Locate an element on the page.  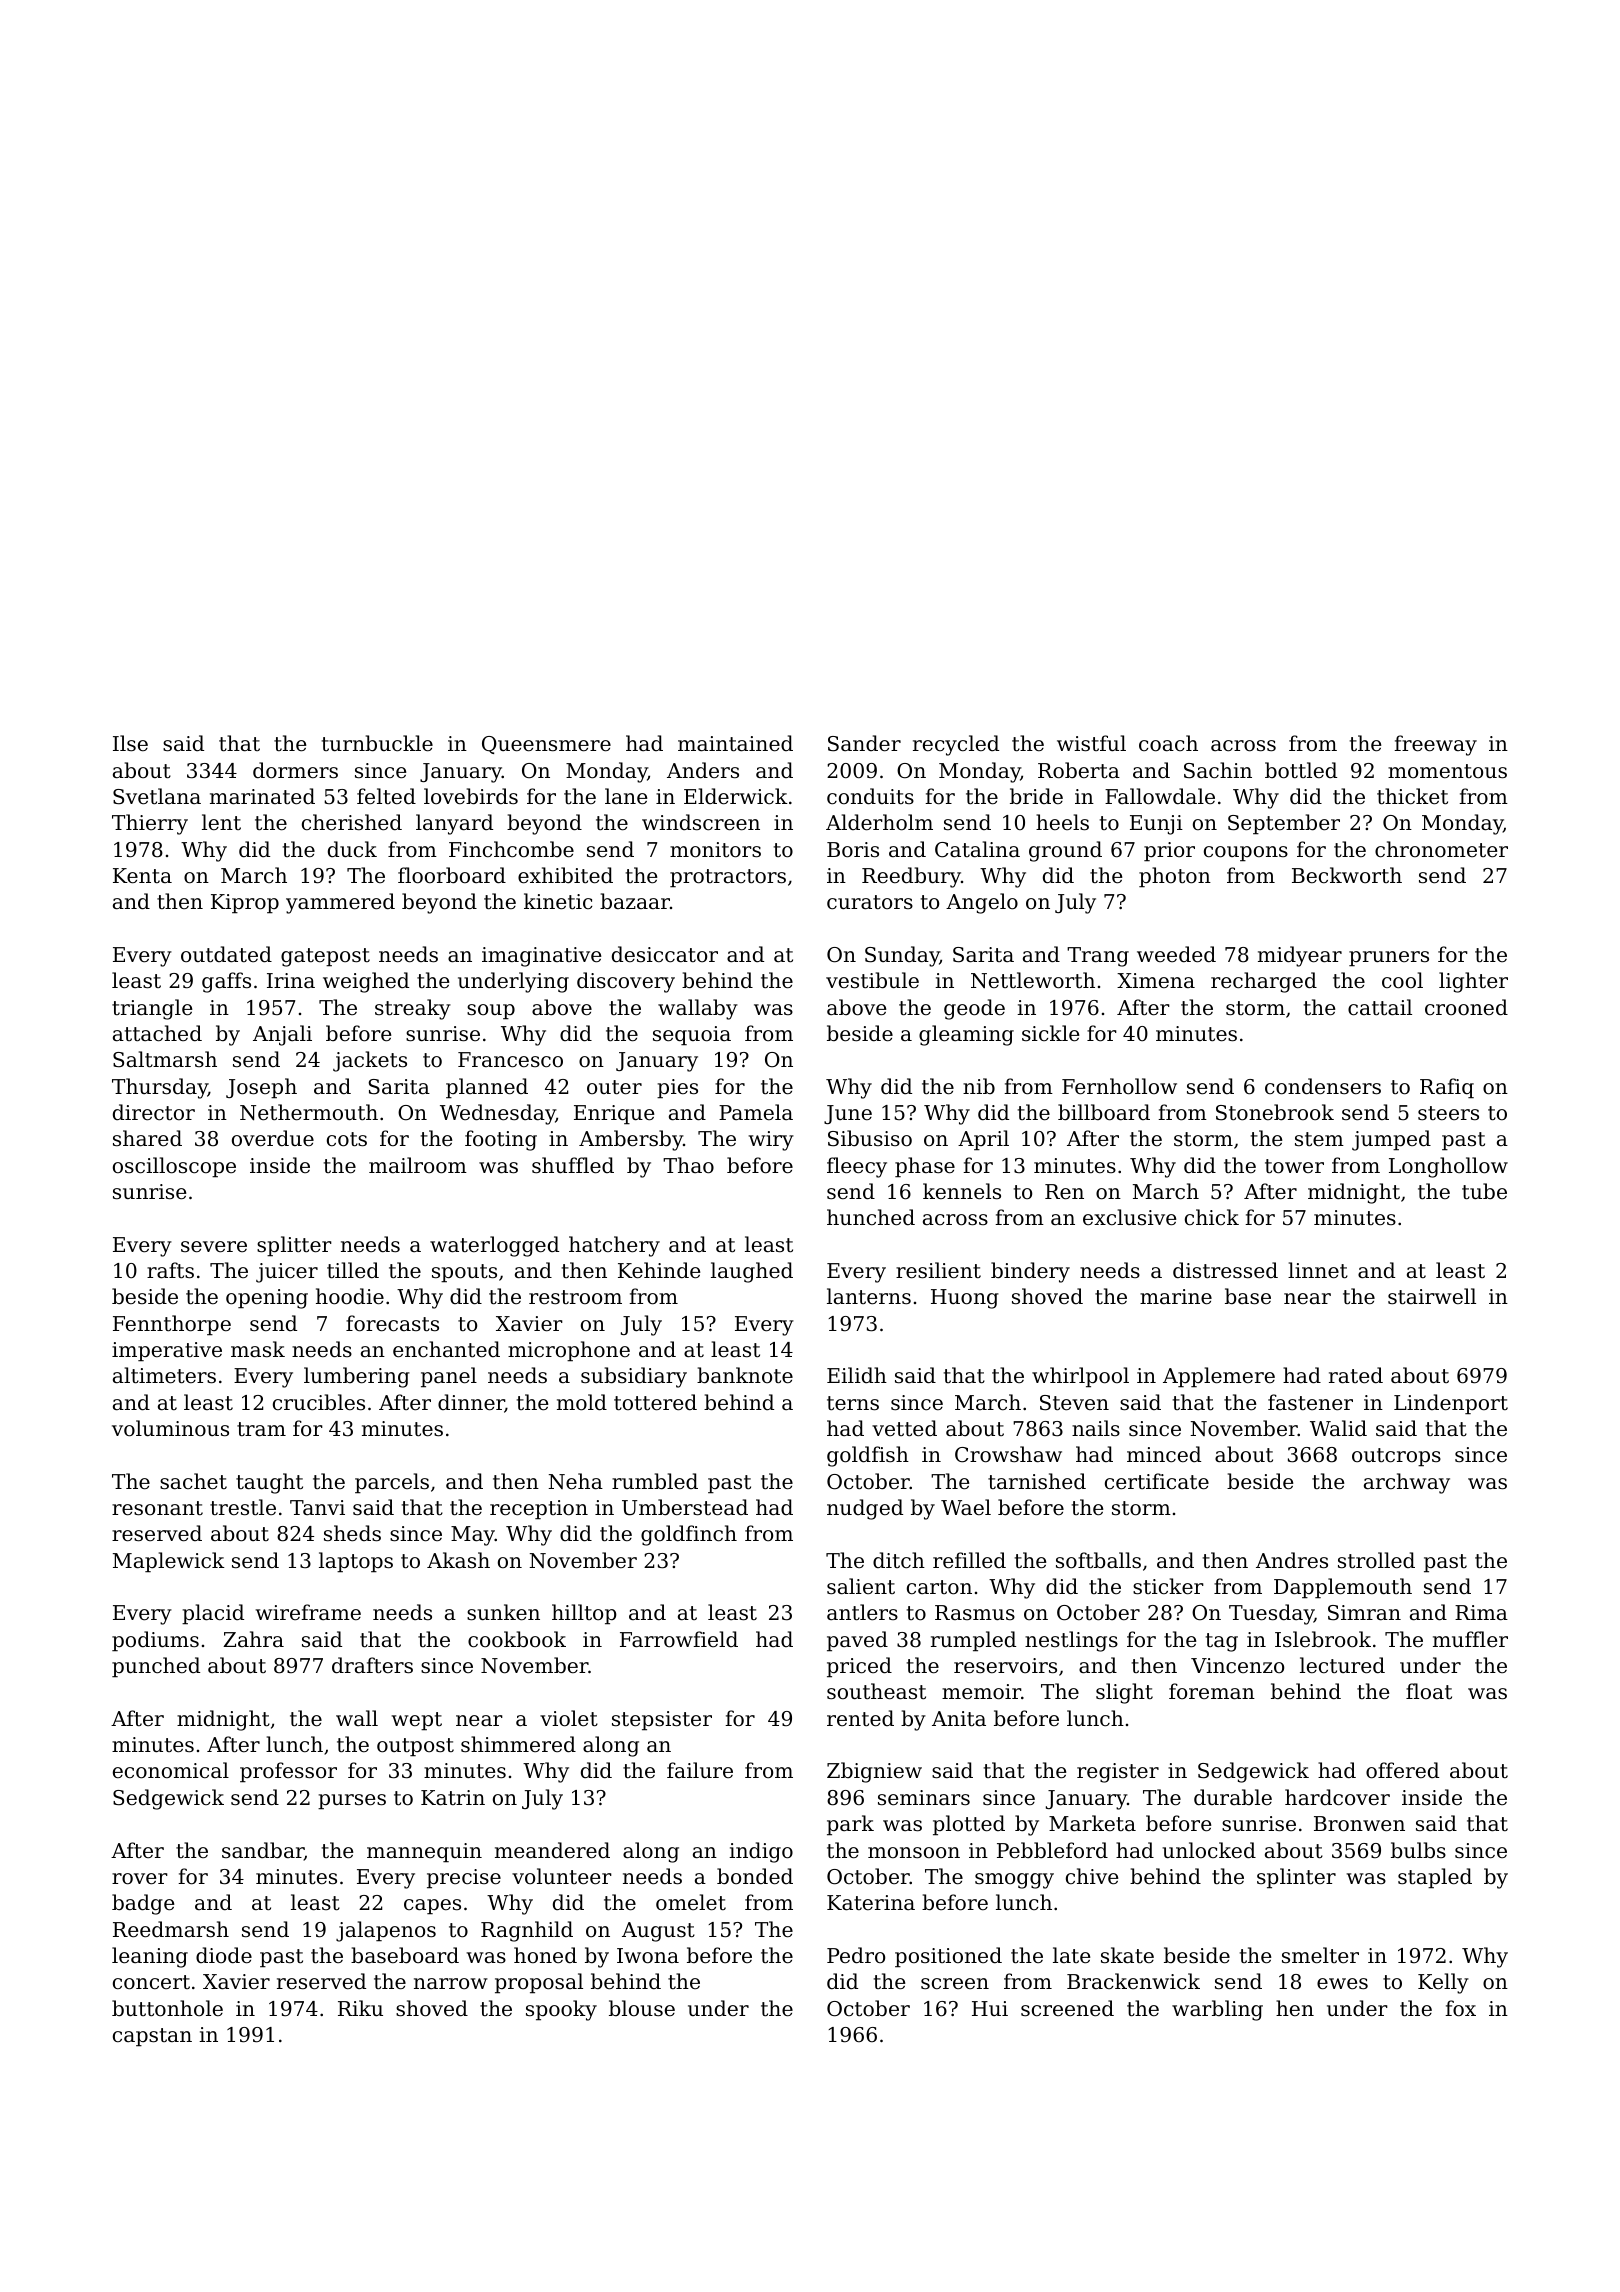
coach is located at coordinates (1168, 743).
